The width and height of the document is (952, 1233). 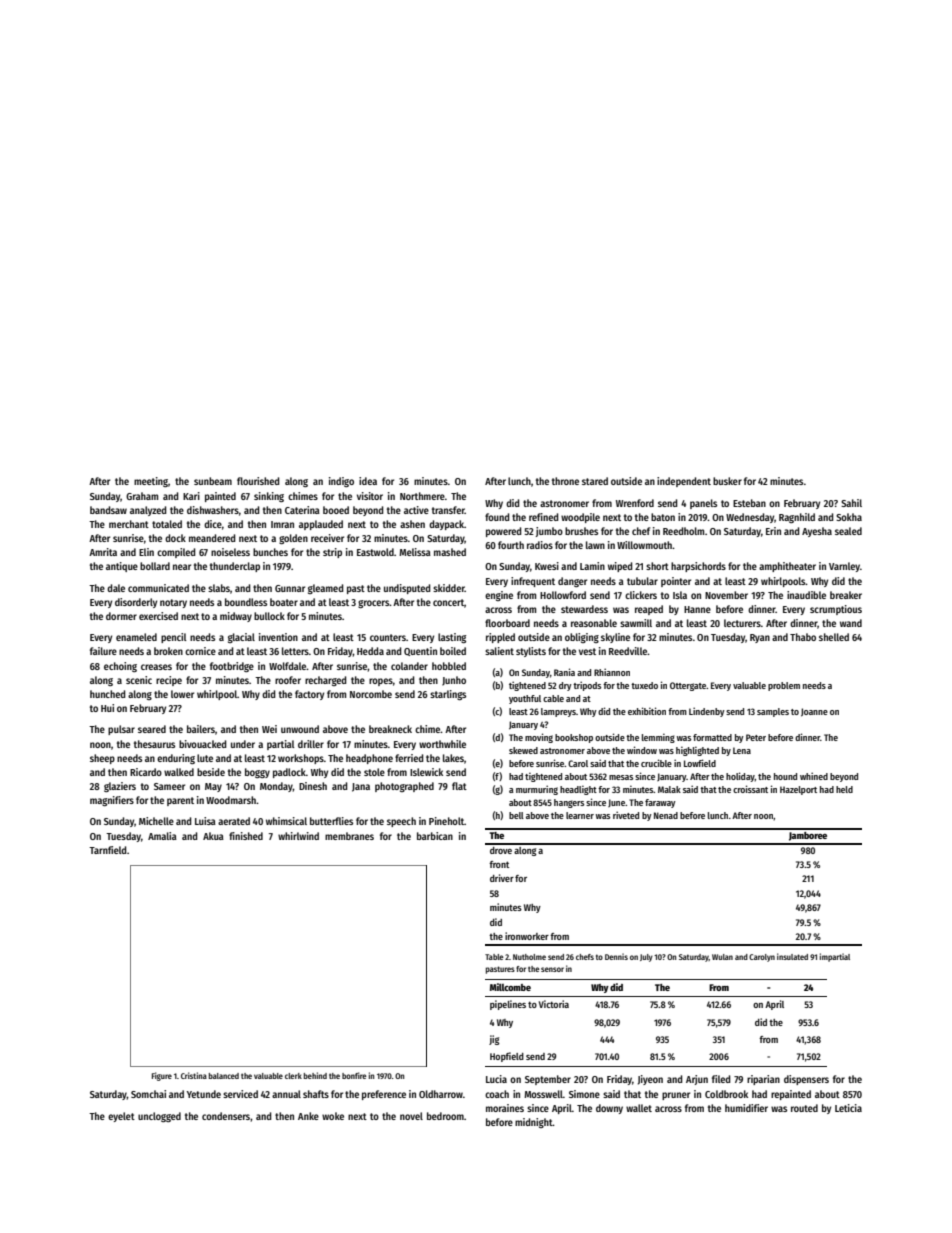 I want to click on humidifier, so click(x=746, y=1108).
